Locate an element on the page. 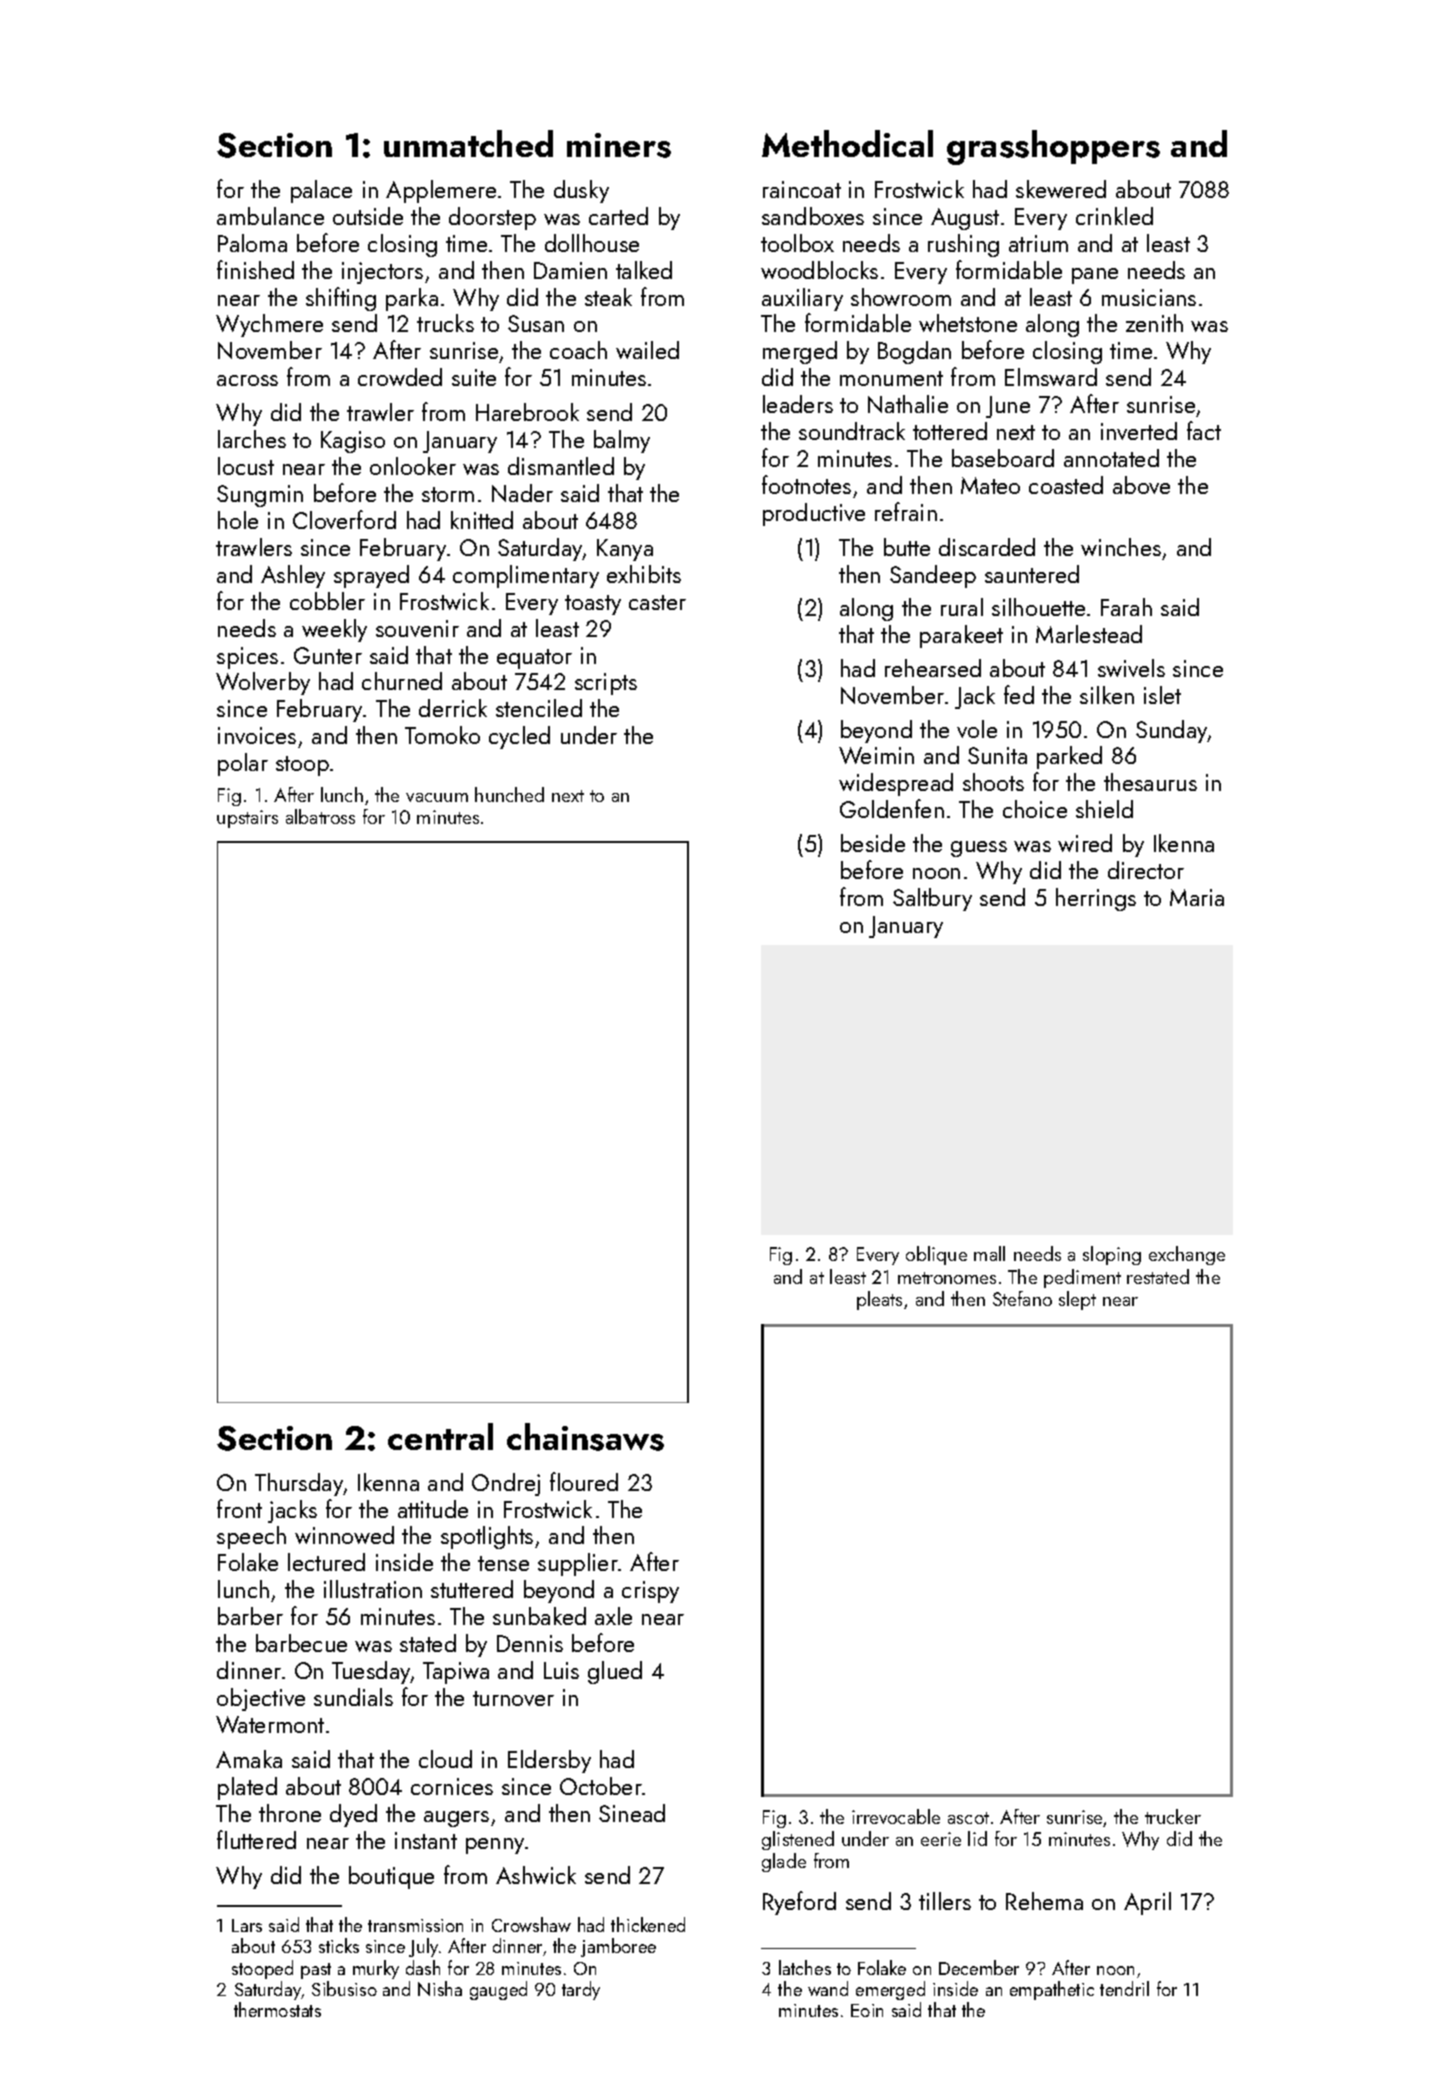 The image size is (1450, 2100). Wychmere is located at coordinates (269, 325).
